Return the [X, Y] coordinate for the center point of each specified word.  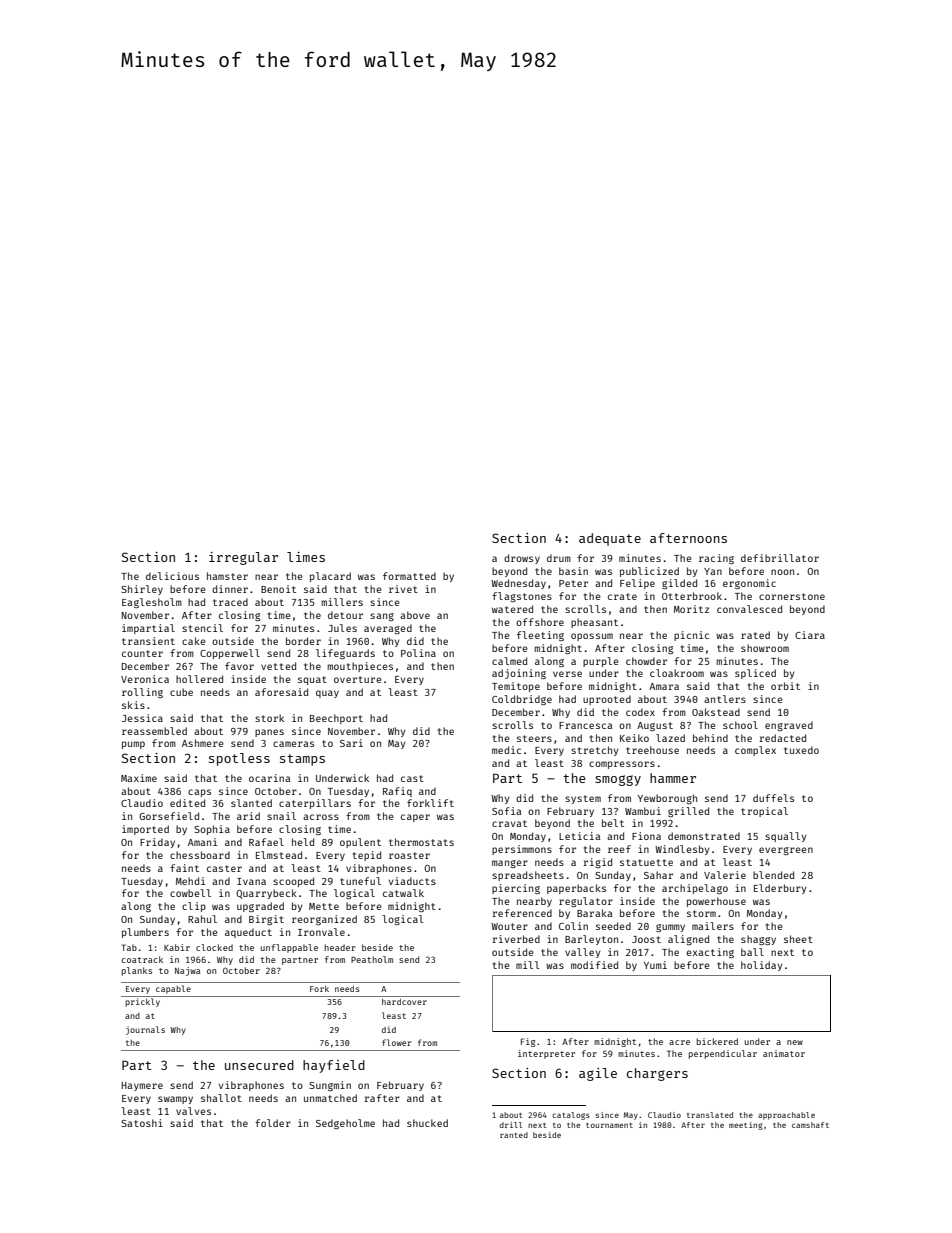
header [340, 947]
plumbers [145, 933]
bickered [717, 1041]
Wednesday [518, 584]
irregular [243, 558]
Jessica [142, 718]
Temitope [516, 687]
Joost [646, 939]
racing [716, 559]
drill [511, 1125]
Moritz [691, 609]
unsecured [259, 1065]
